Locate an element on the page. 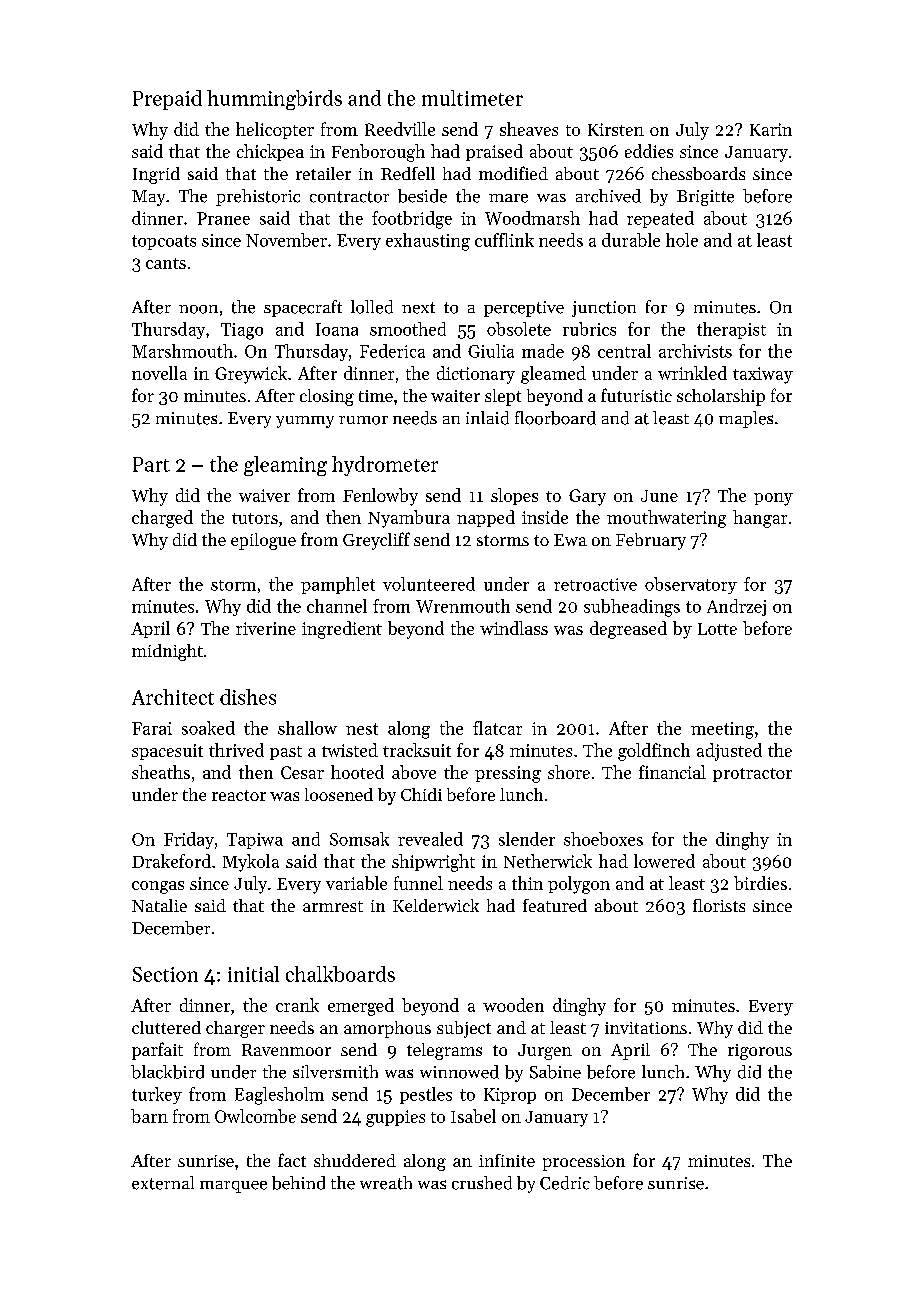 The image size is (924, 1314). rigorous is located at coordinates (760, 1052).
